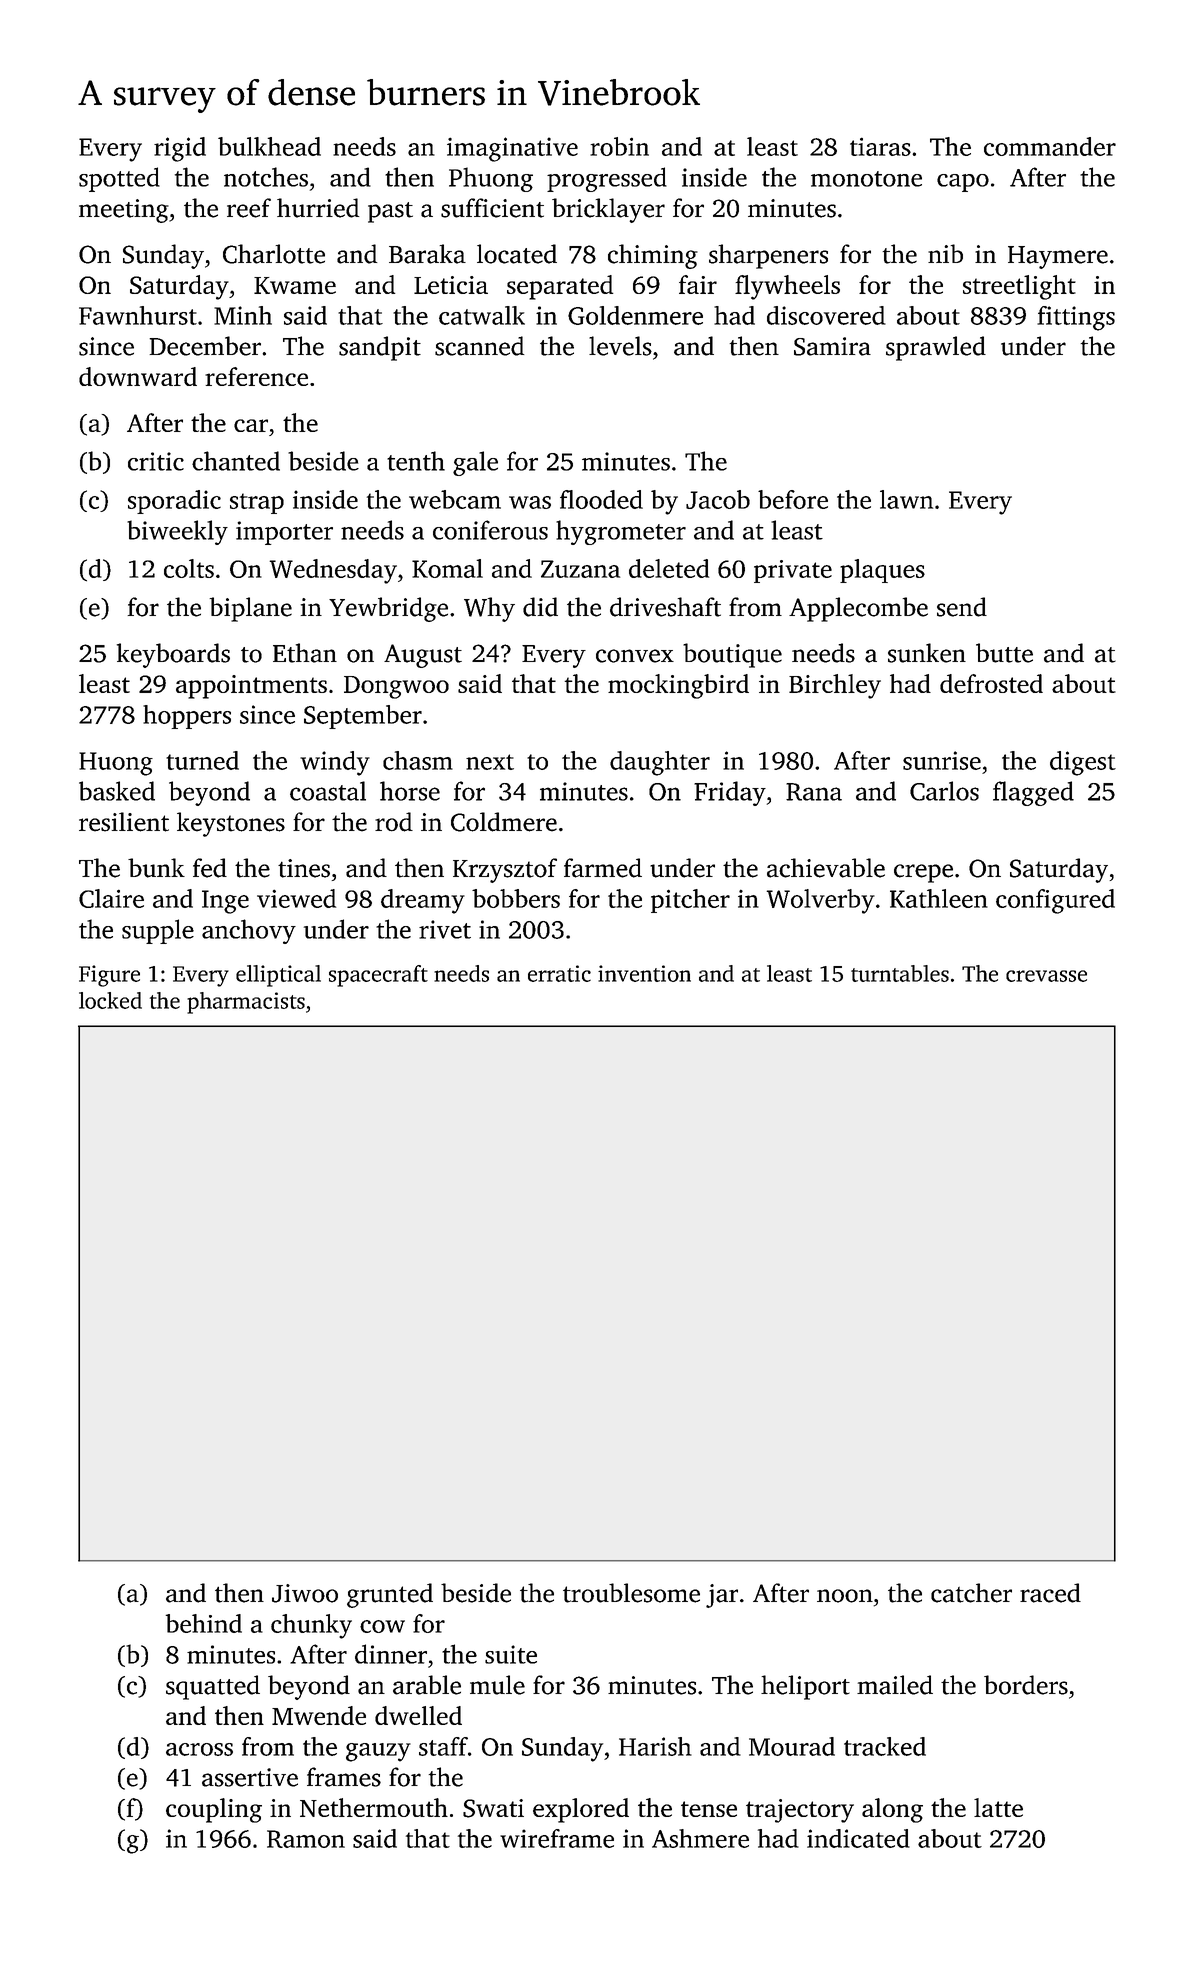 The height and width of the screenshot is (1967, 1194). I want to click on robin, so click(619, 146).
